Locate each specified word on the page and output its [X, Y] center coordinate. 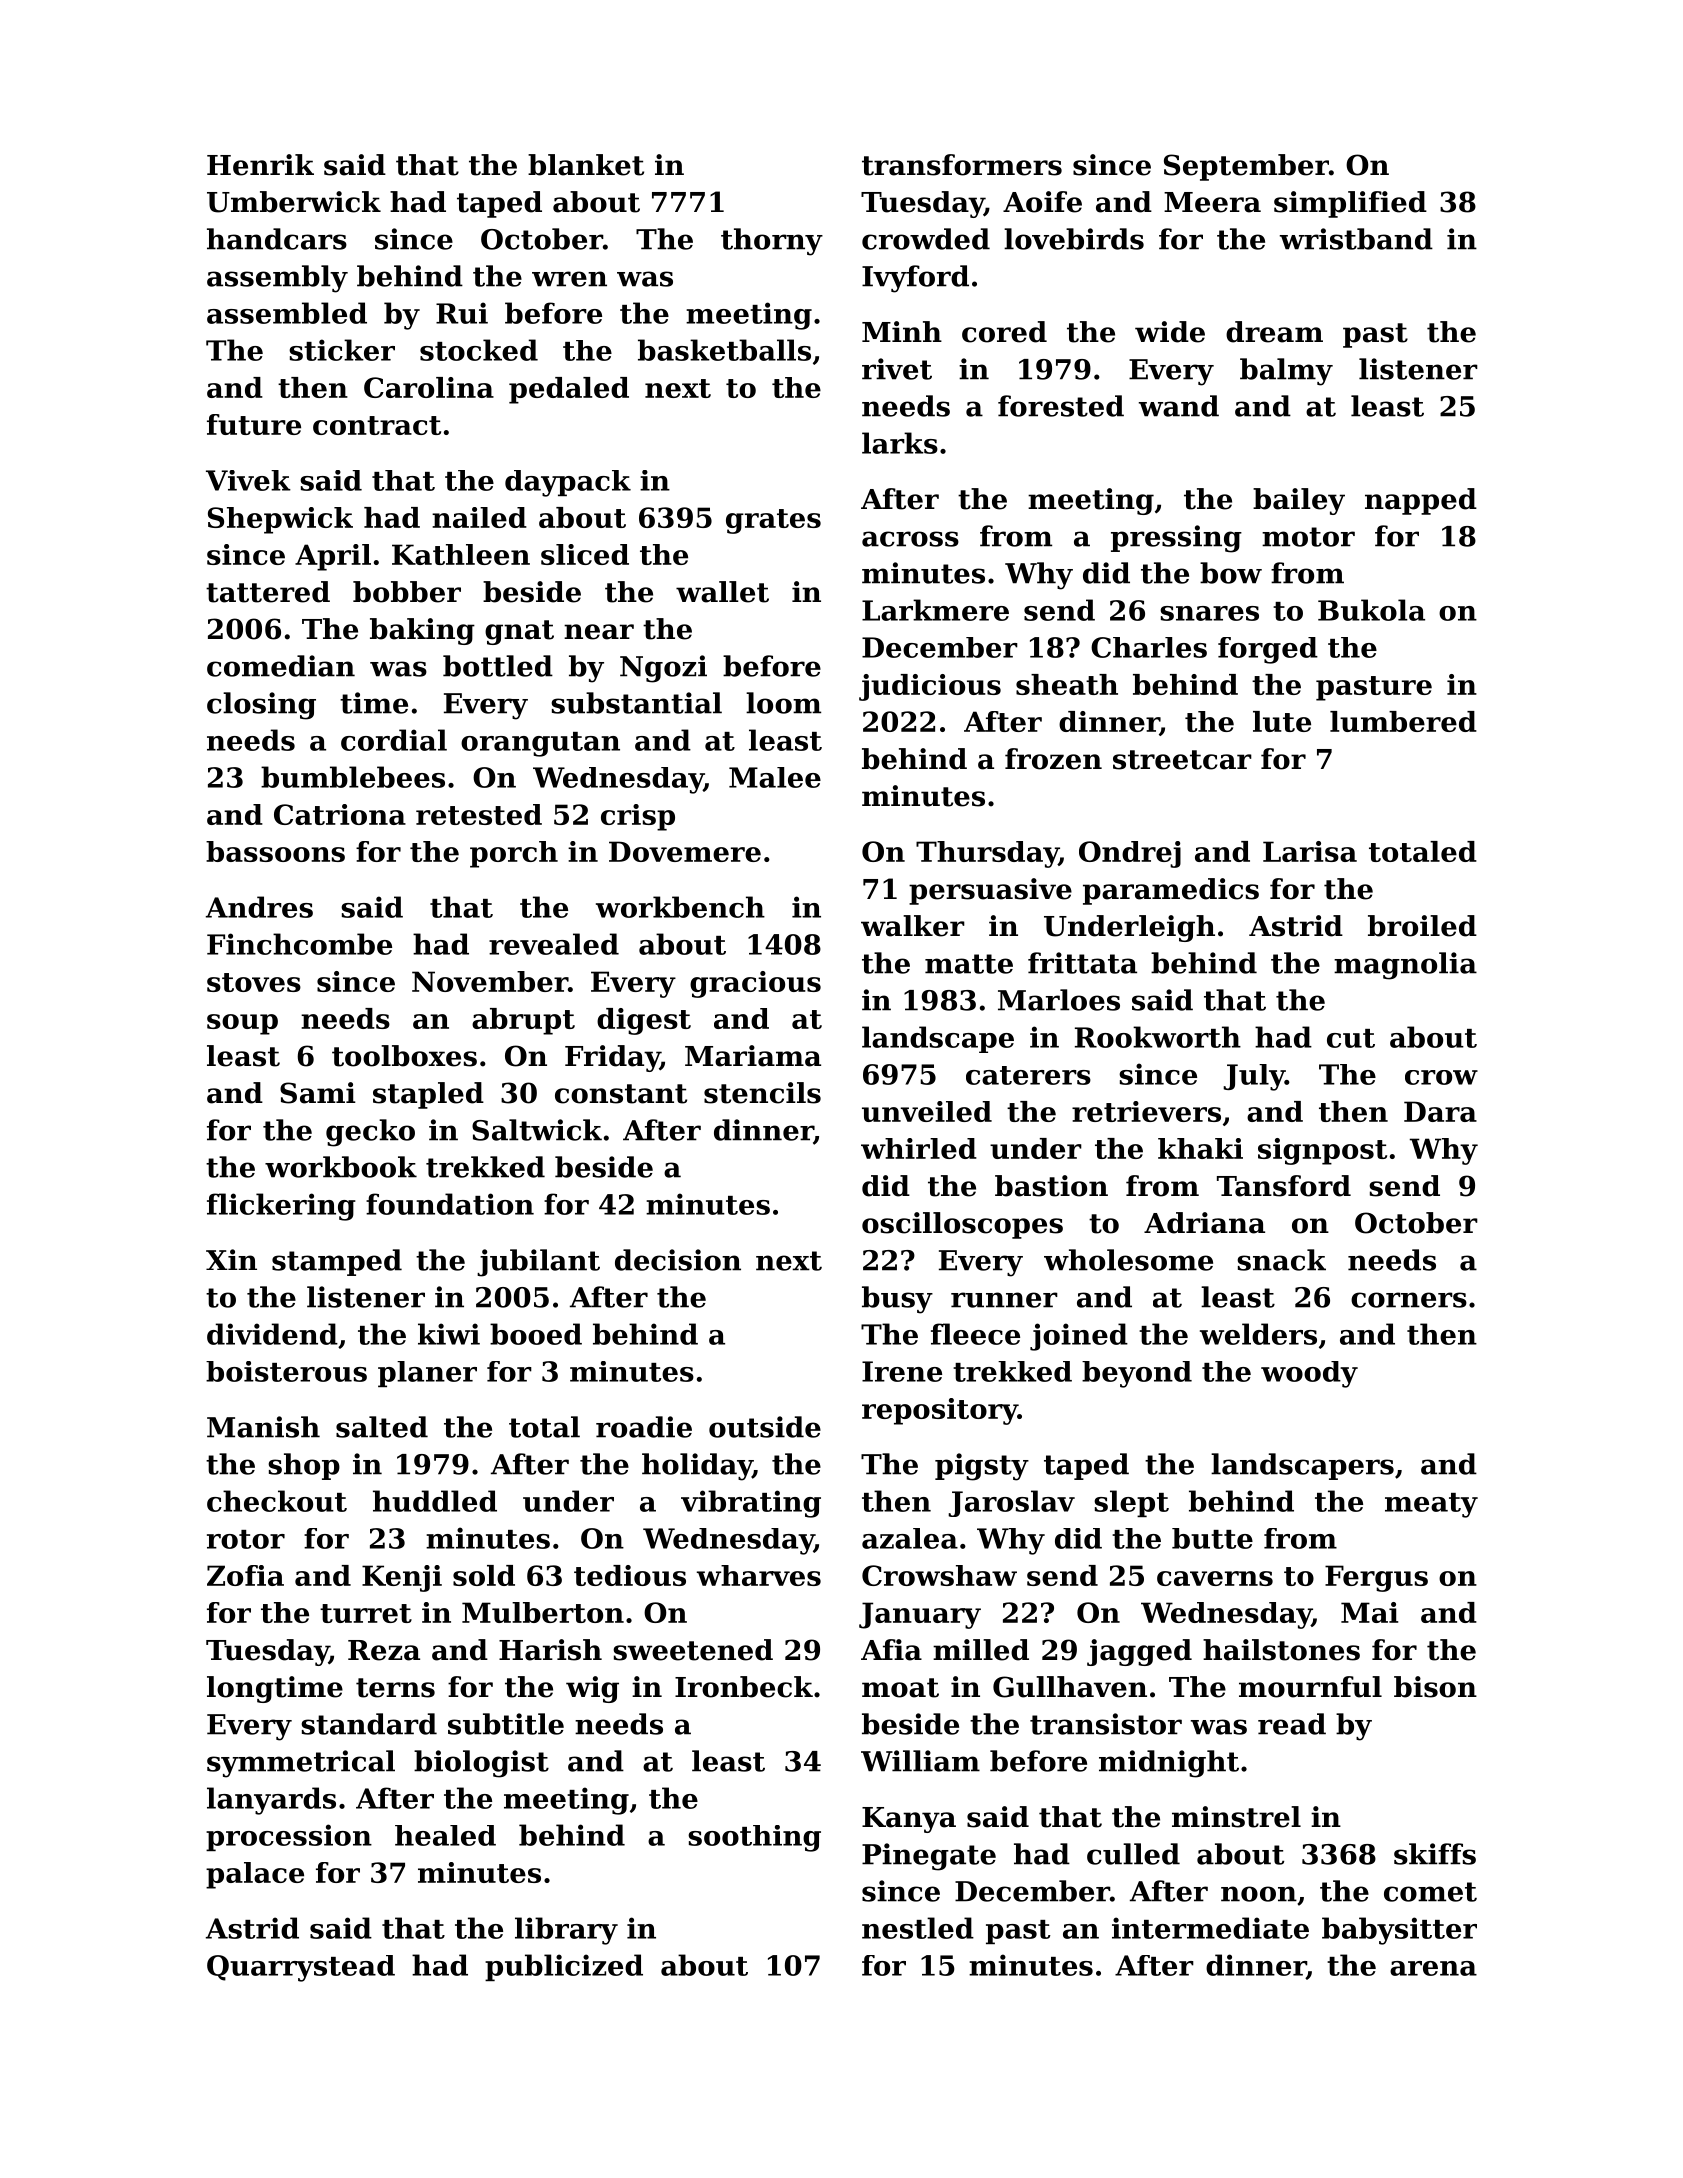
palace [255, 1875]
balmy [1286, 372]
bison [1435, 1687]
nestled [918, 1928]
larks [900, 443]
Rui [462, 313]
